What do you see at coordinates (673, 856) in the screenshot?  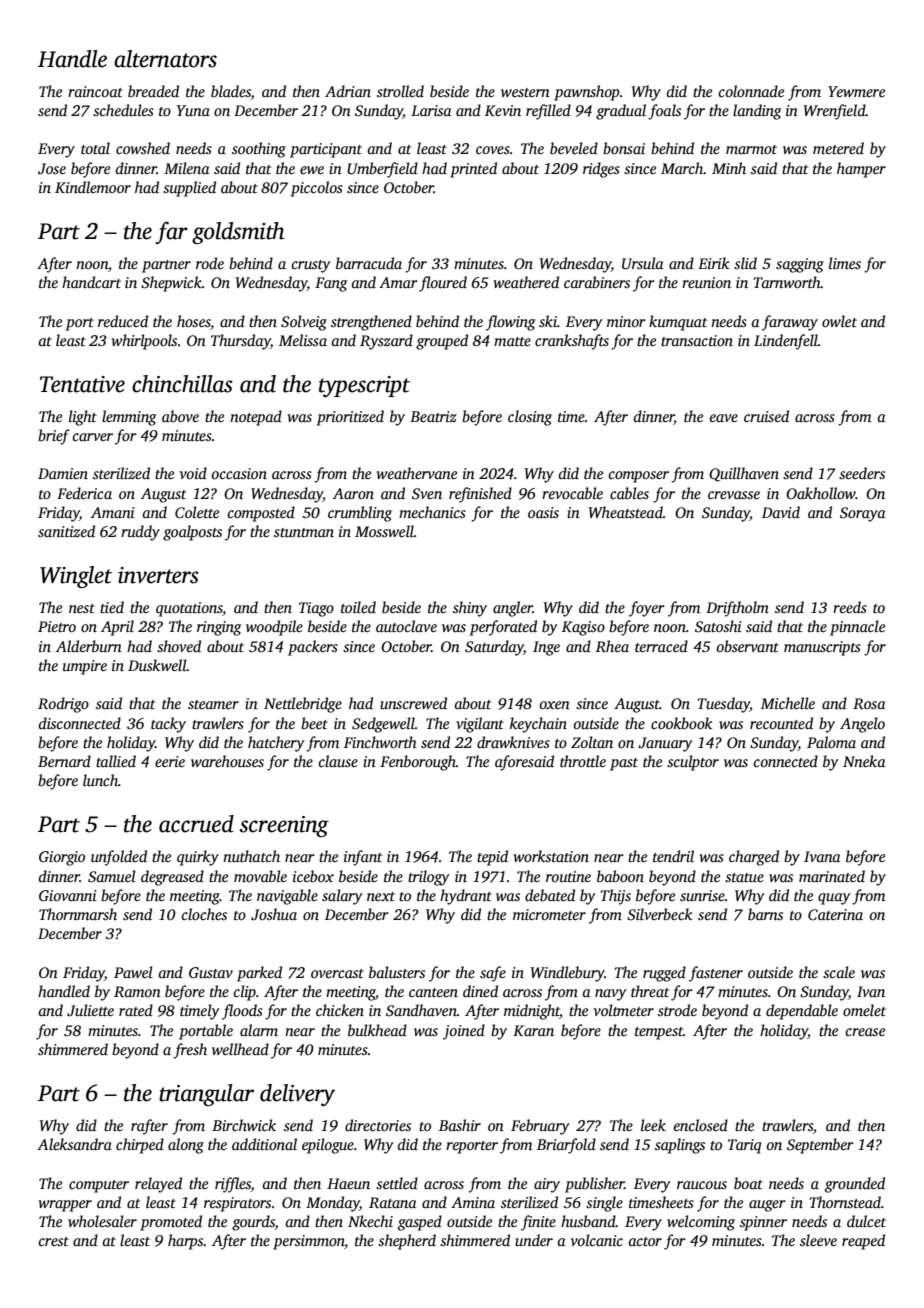 I see `tendril` at bounding box center [673, 856].
